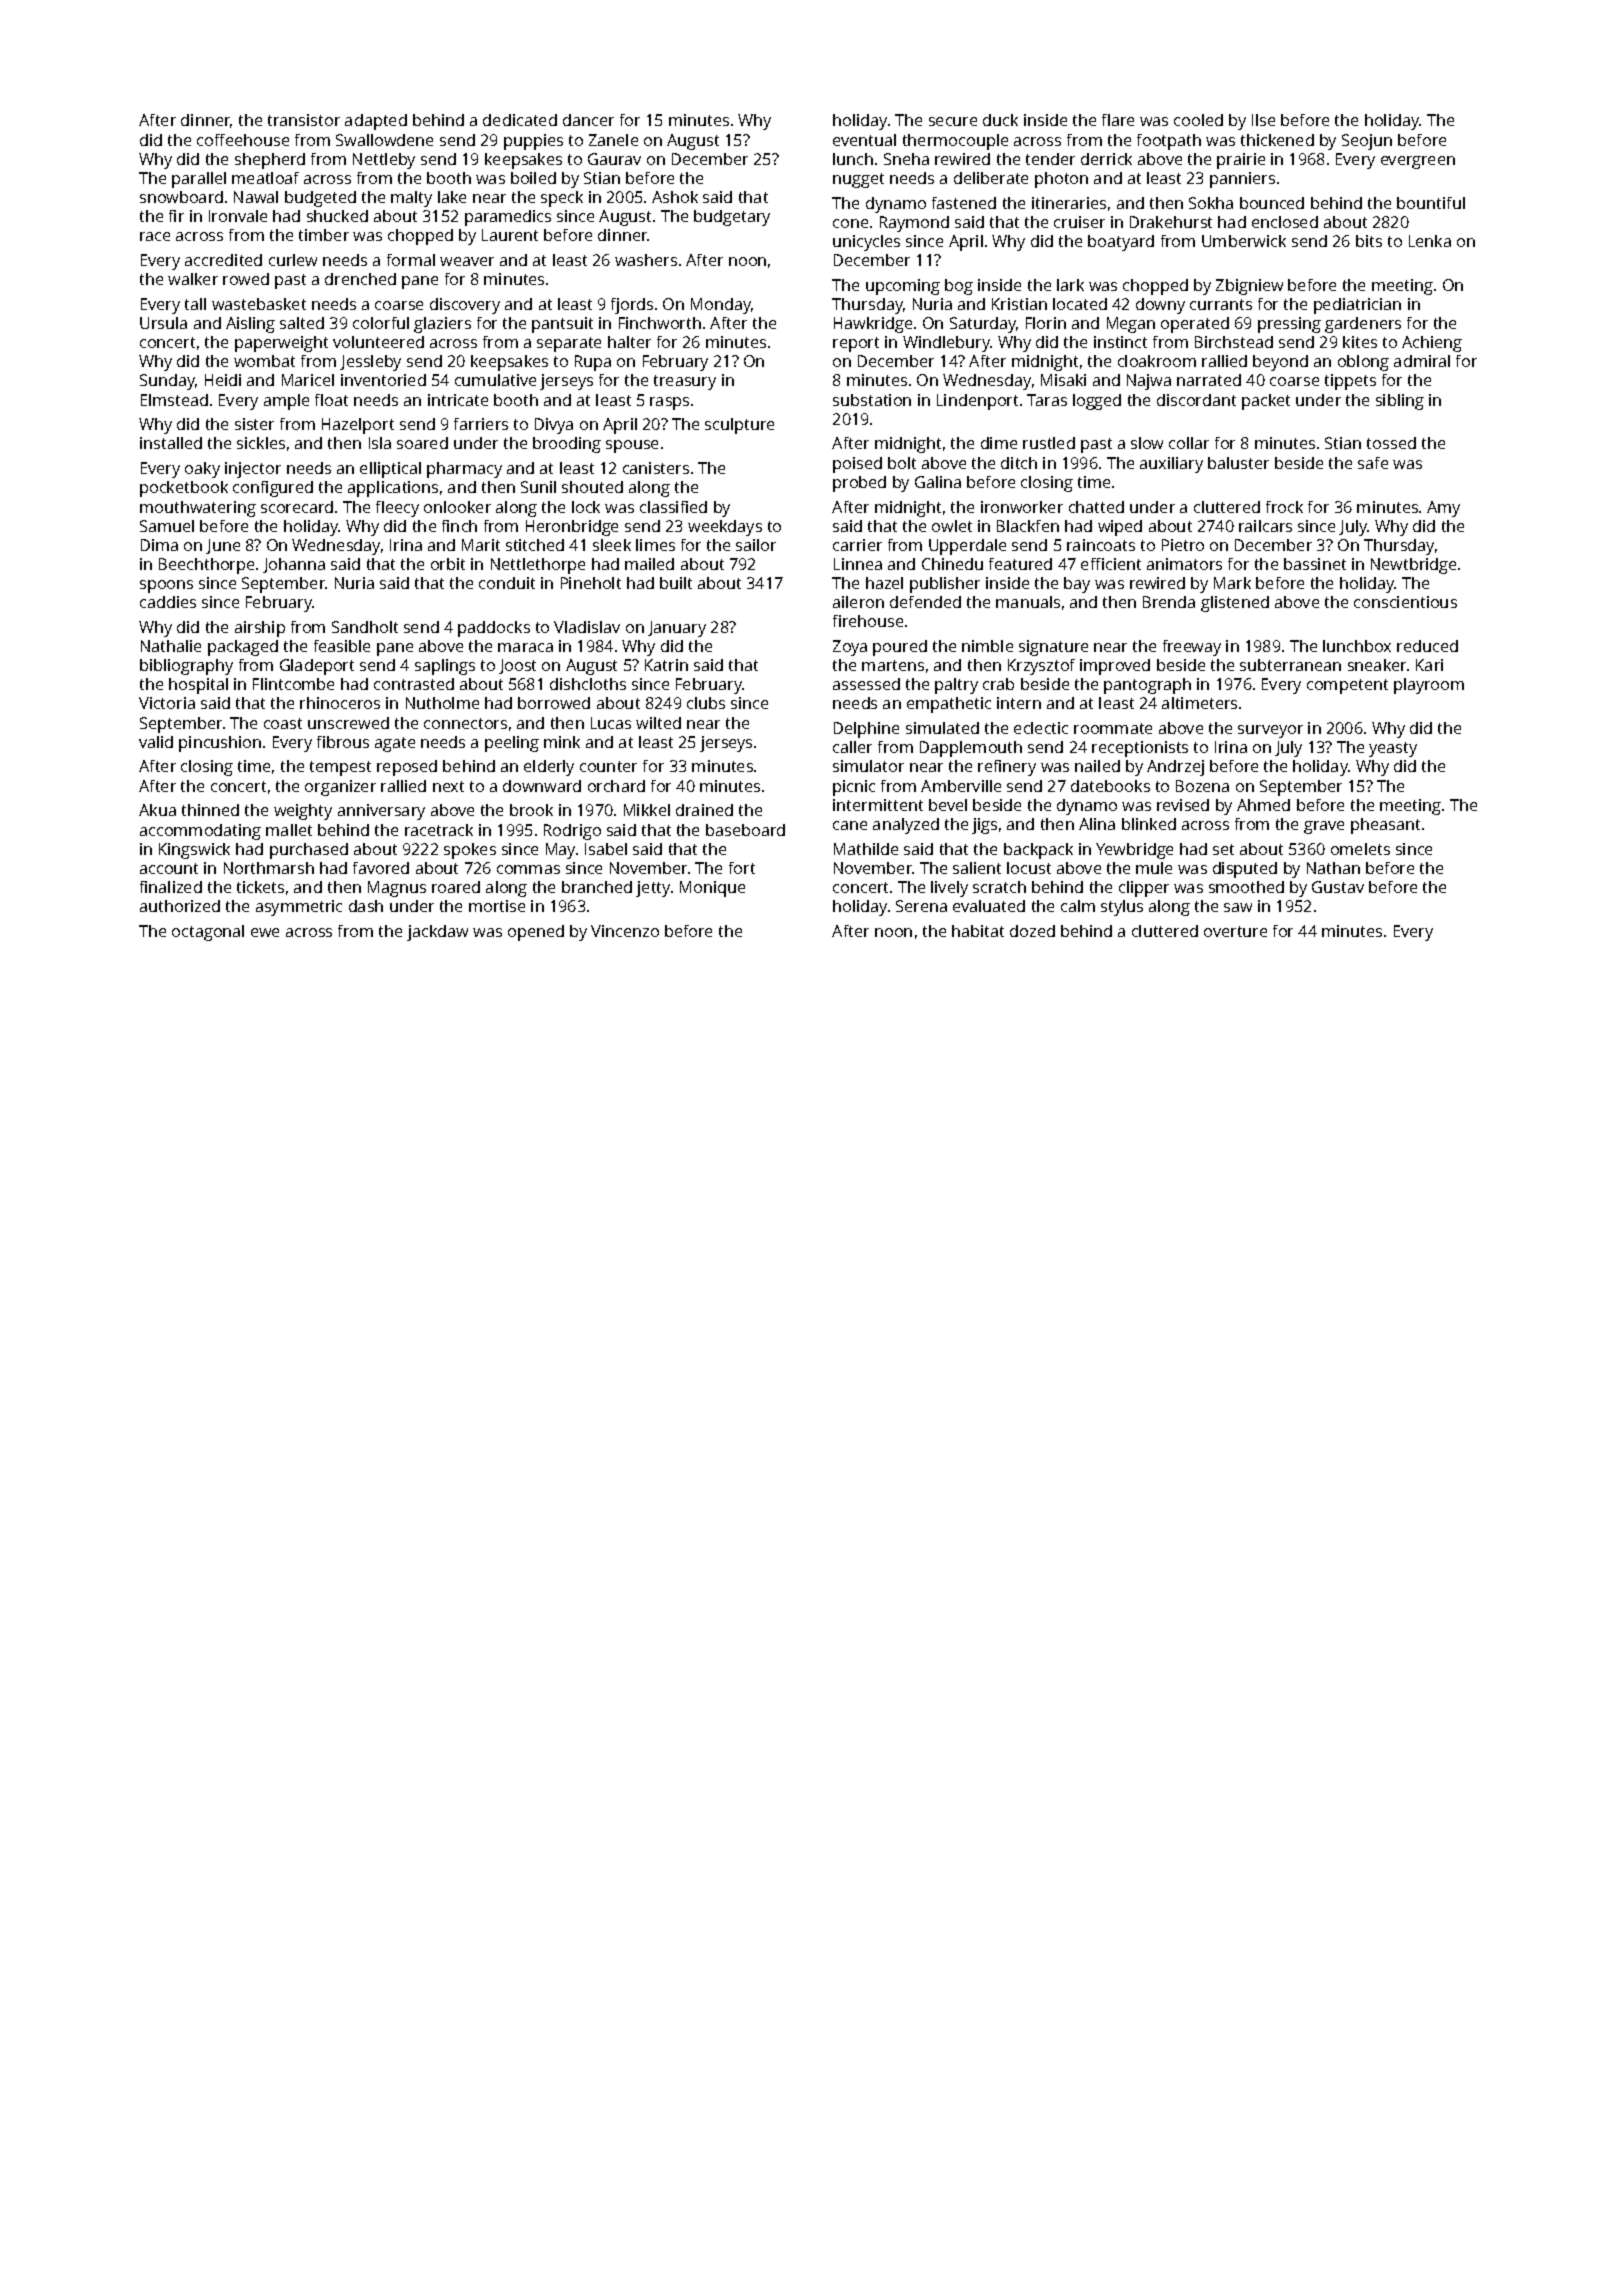 The image size is (1620, 2292). What do you see at coordinates (655, 545) in the page?
I see `limes` at bounding box center [655, 545].
